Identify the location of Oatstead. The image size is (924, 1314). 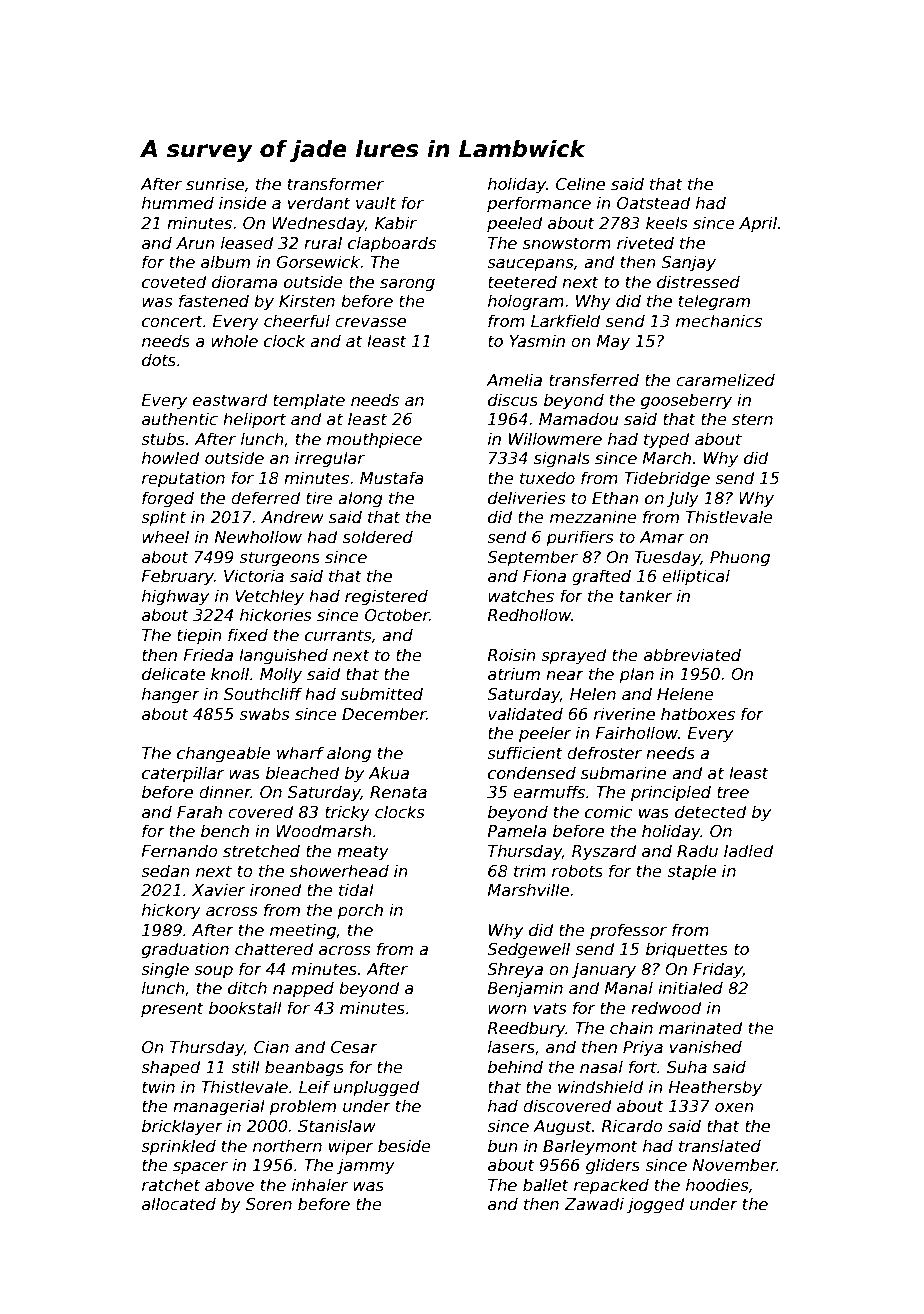
(654, 203).
